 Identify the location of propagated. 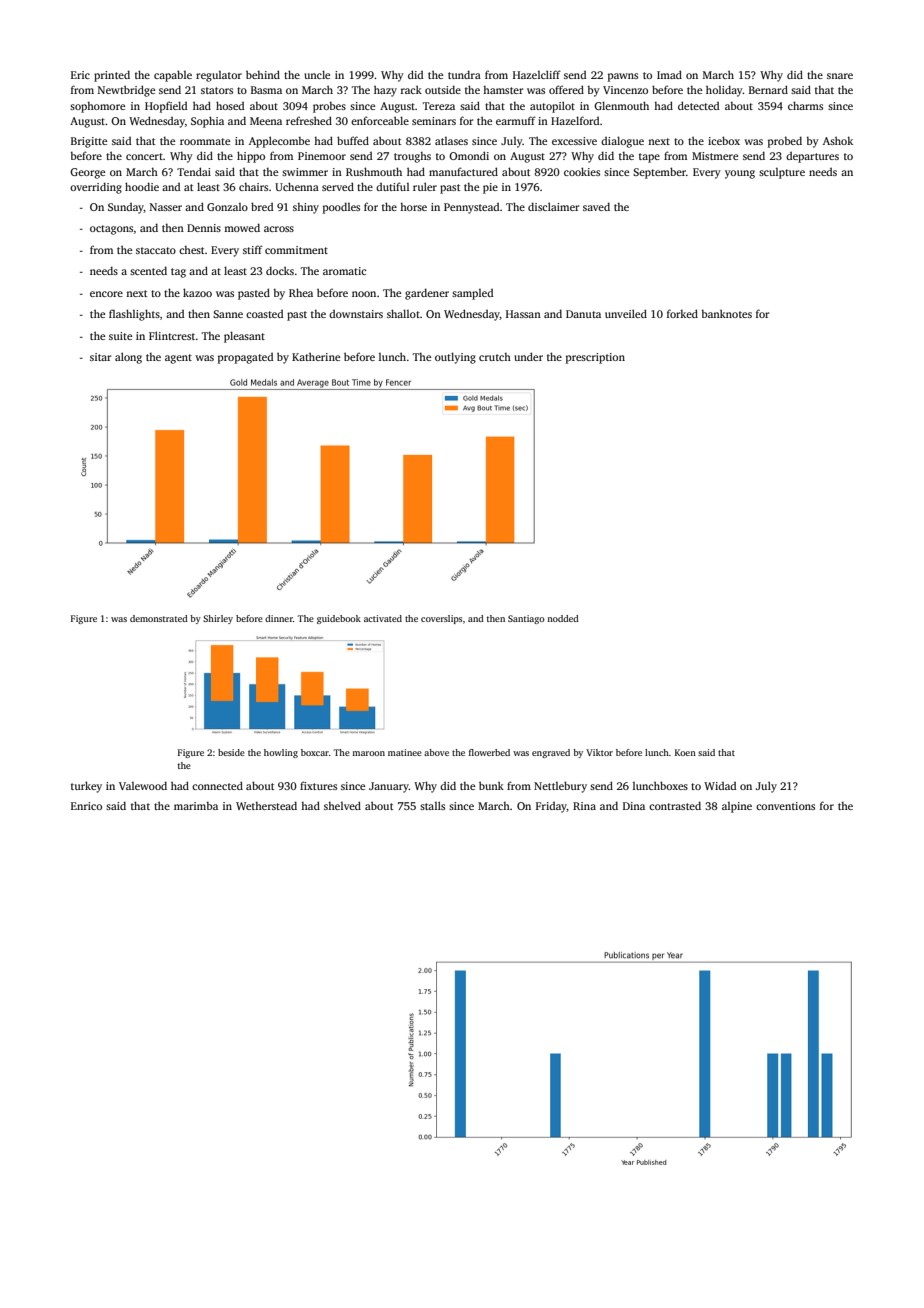
(245, 358).
